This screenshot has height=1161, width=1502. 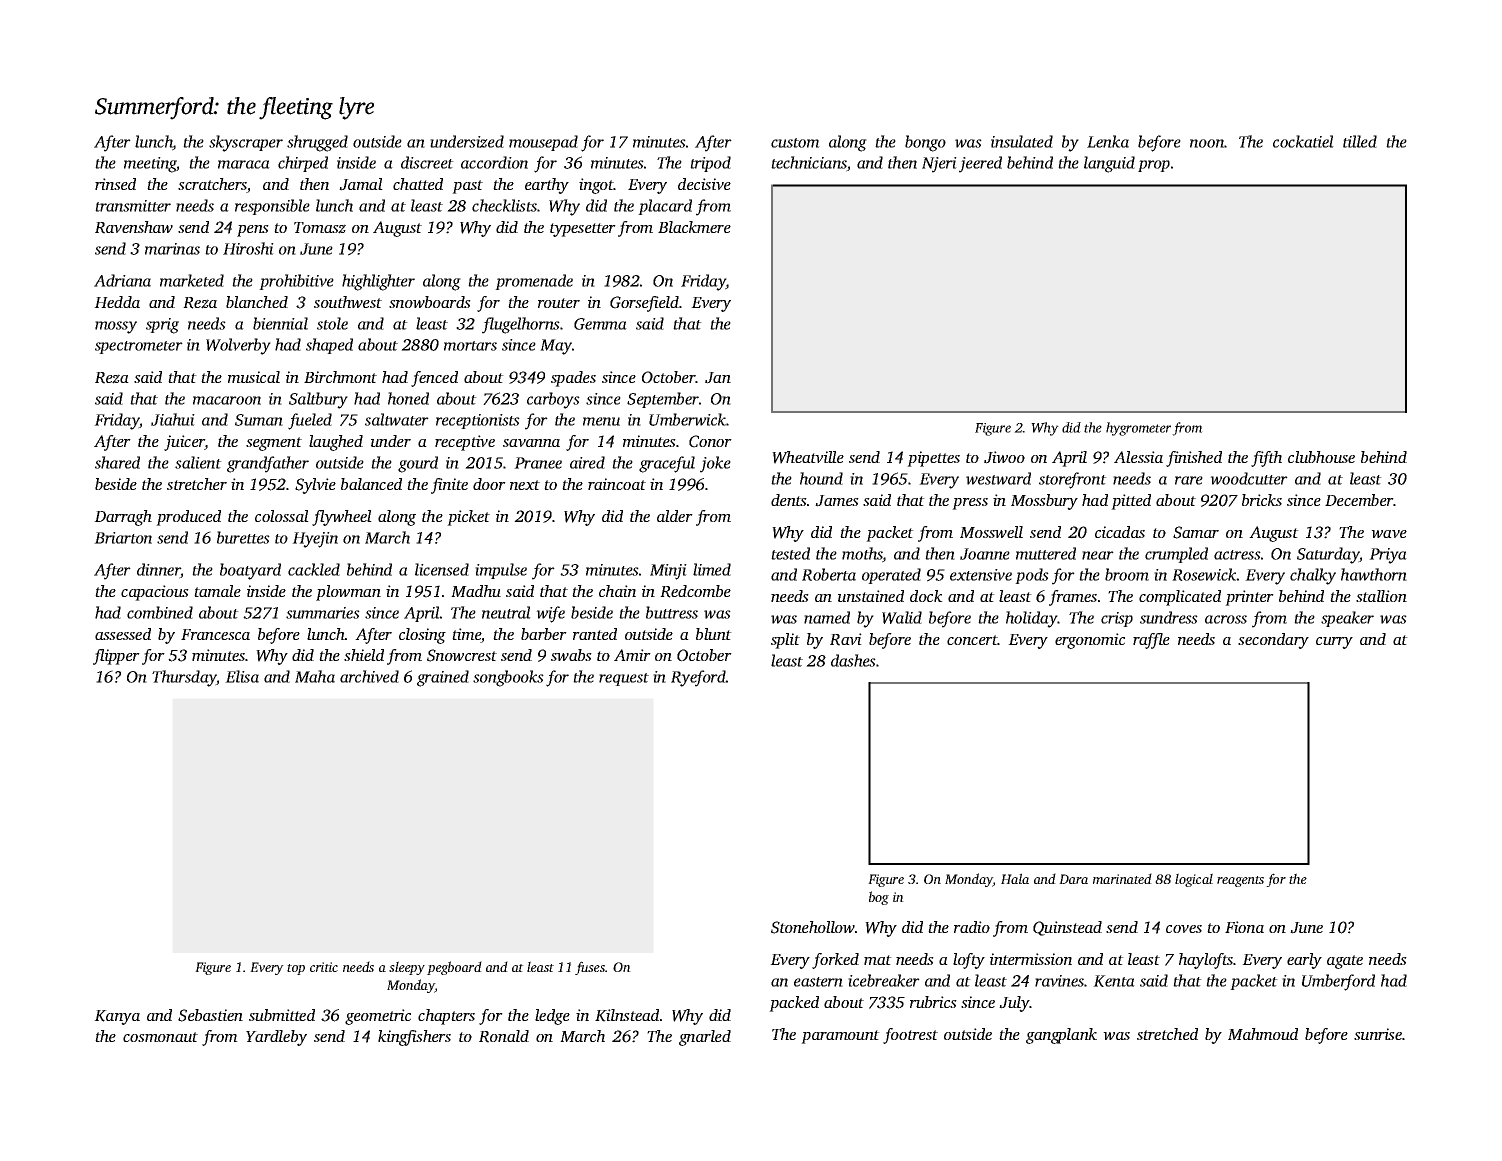 What do you see at coordinates (184, 678) in the screenshot?
I see `Thursday` at bounding box center [184, 678].
